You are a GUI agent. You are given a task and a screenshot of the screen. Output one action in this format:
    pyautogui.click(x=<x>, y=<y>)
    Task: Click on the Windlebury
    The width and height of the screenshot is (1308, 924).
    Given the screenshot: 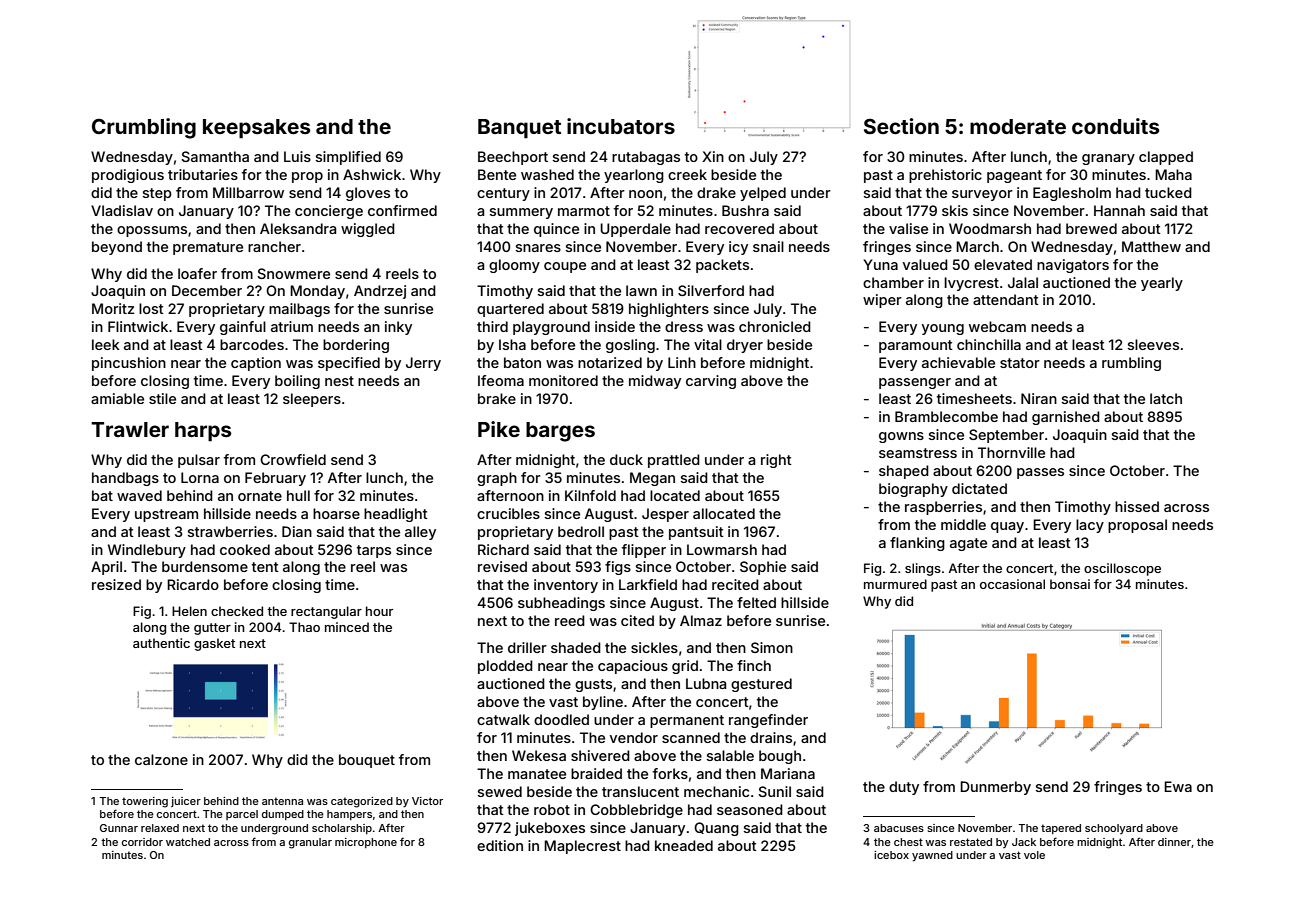 What is the action you would take?
    pyautogui.click(x=147, y=551)
